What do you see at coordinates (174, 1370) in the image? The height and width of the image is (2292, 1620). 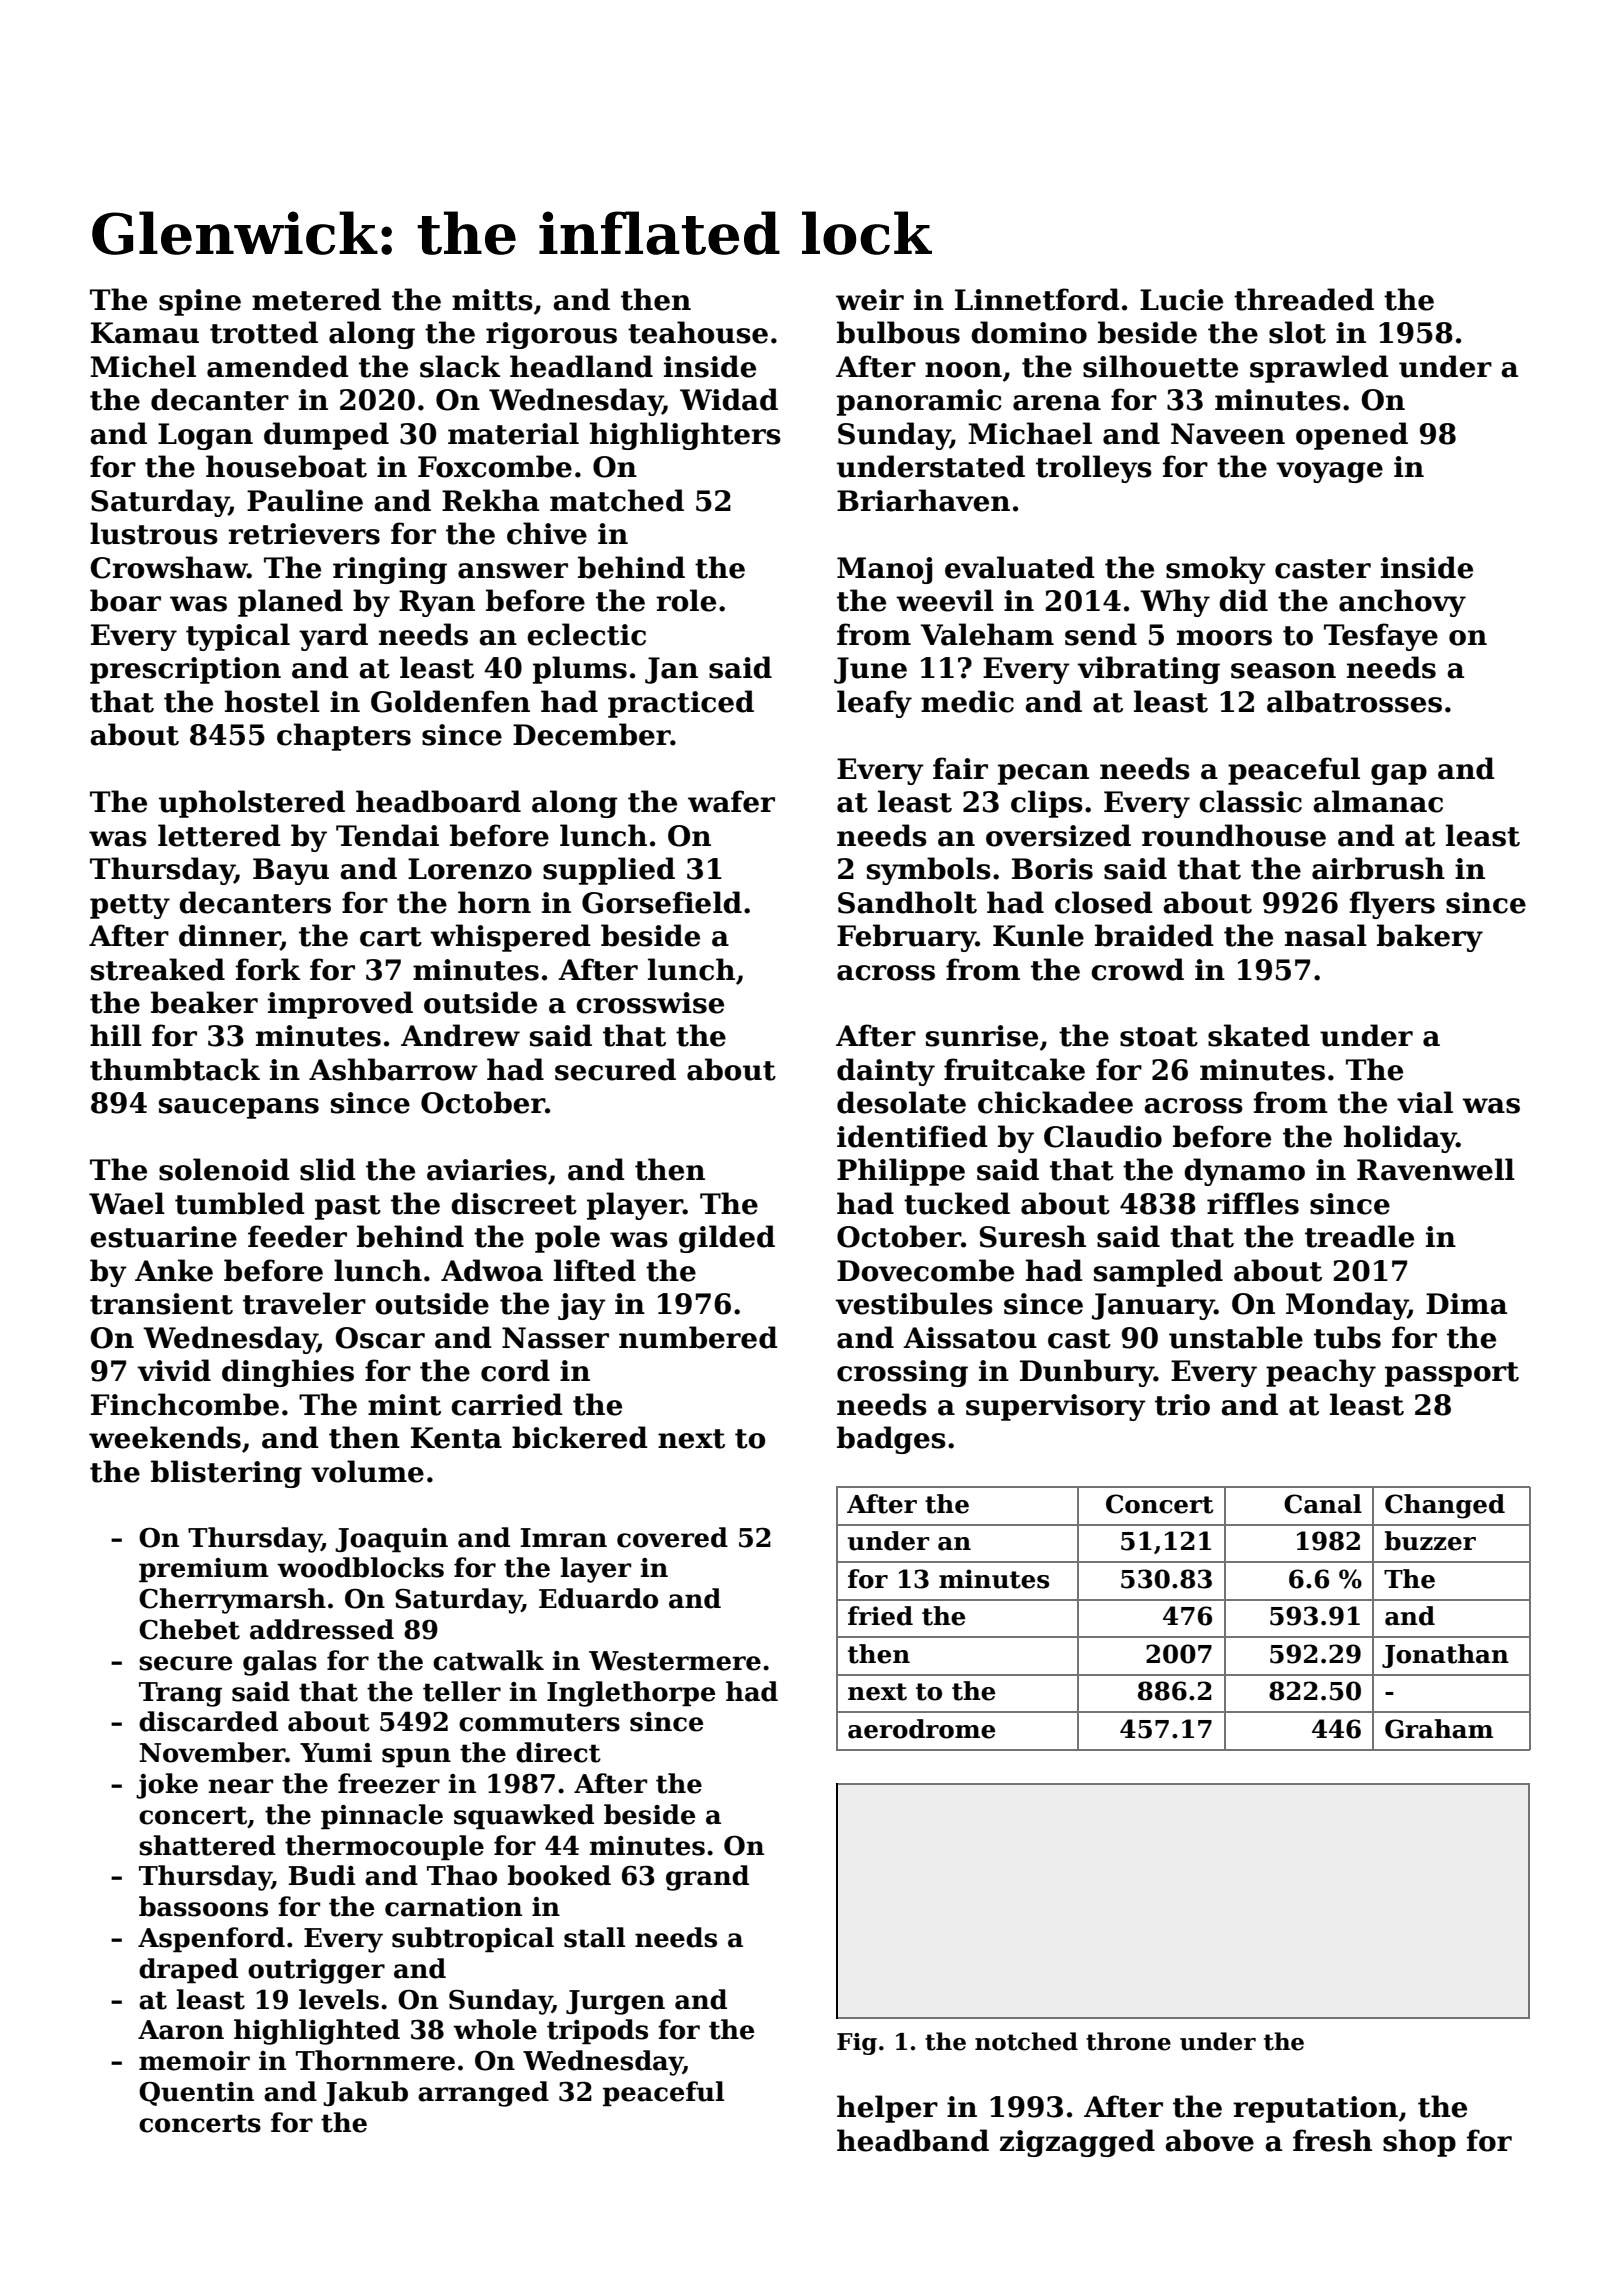 I see `vivid` at bounding box center [174, 1370].
